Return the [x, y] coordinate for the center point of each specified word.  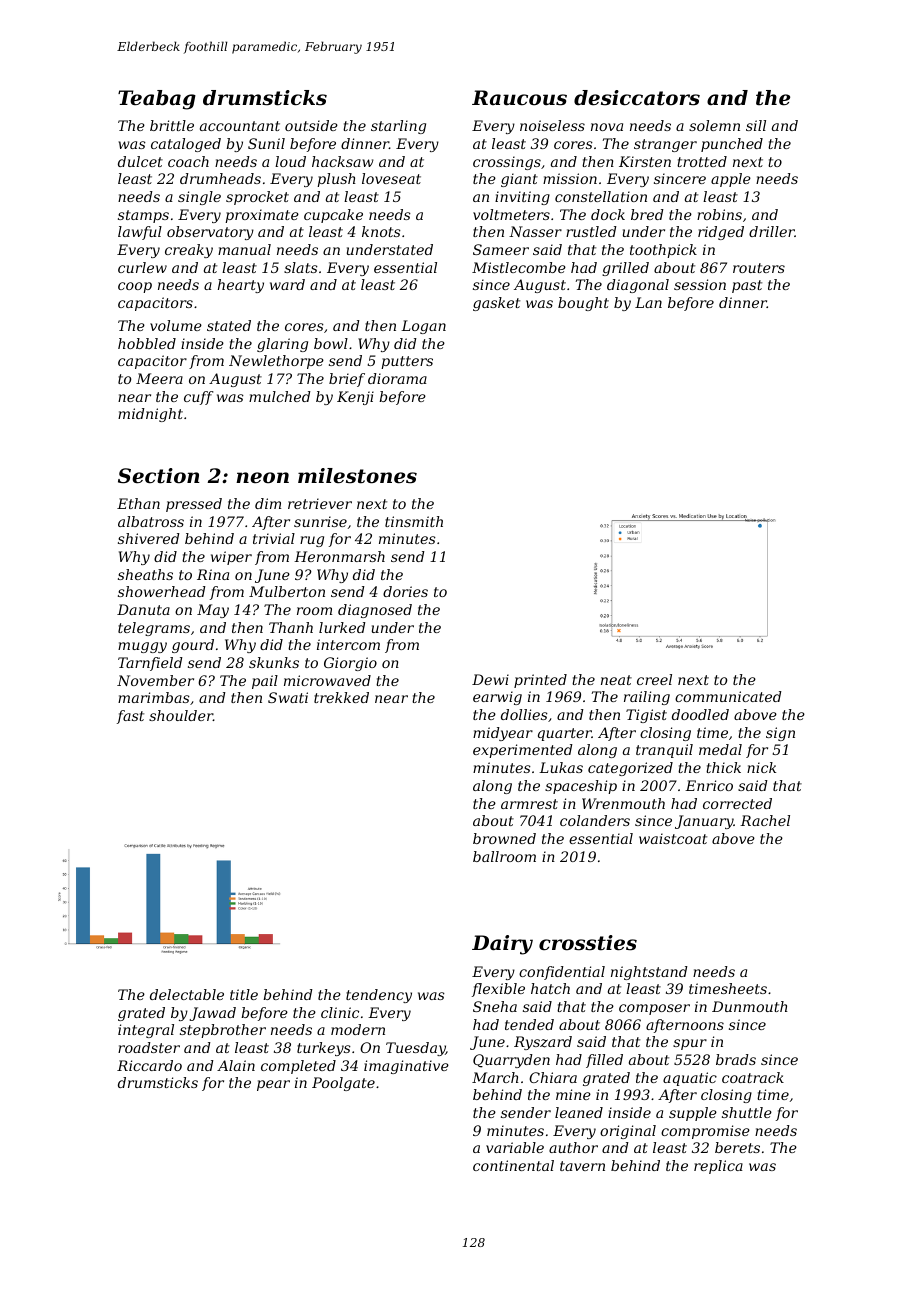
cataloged [186, 145]
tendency [379, 996]
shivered [149, 538]
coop [135, 287]
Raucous [519, 98]
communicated [728, 696]
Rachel [765, 820]
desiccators [637, 98]
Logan [423, 327]
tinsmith [414, 521]
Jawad [213, 1014]
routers [759, 268]
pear [273, 1085]
